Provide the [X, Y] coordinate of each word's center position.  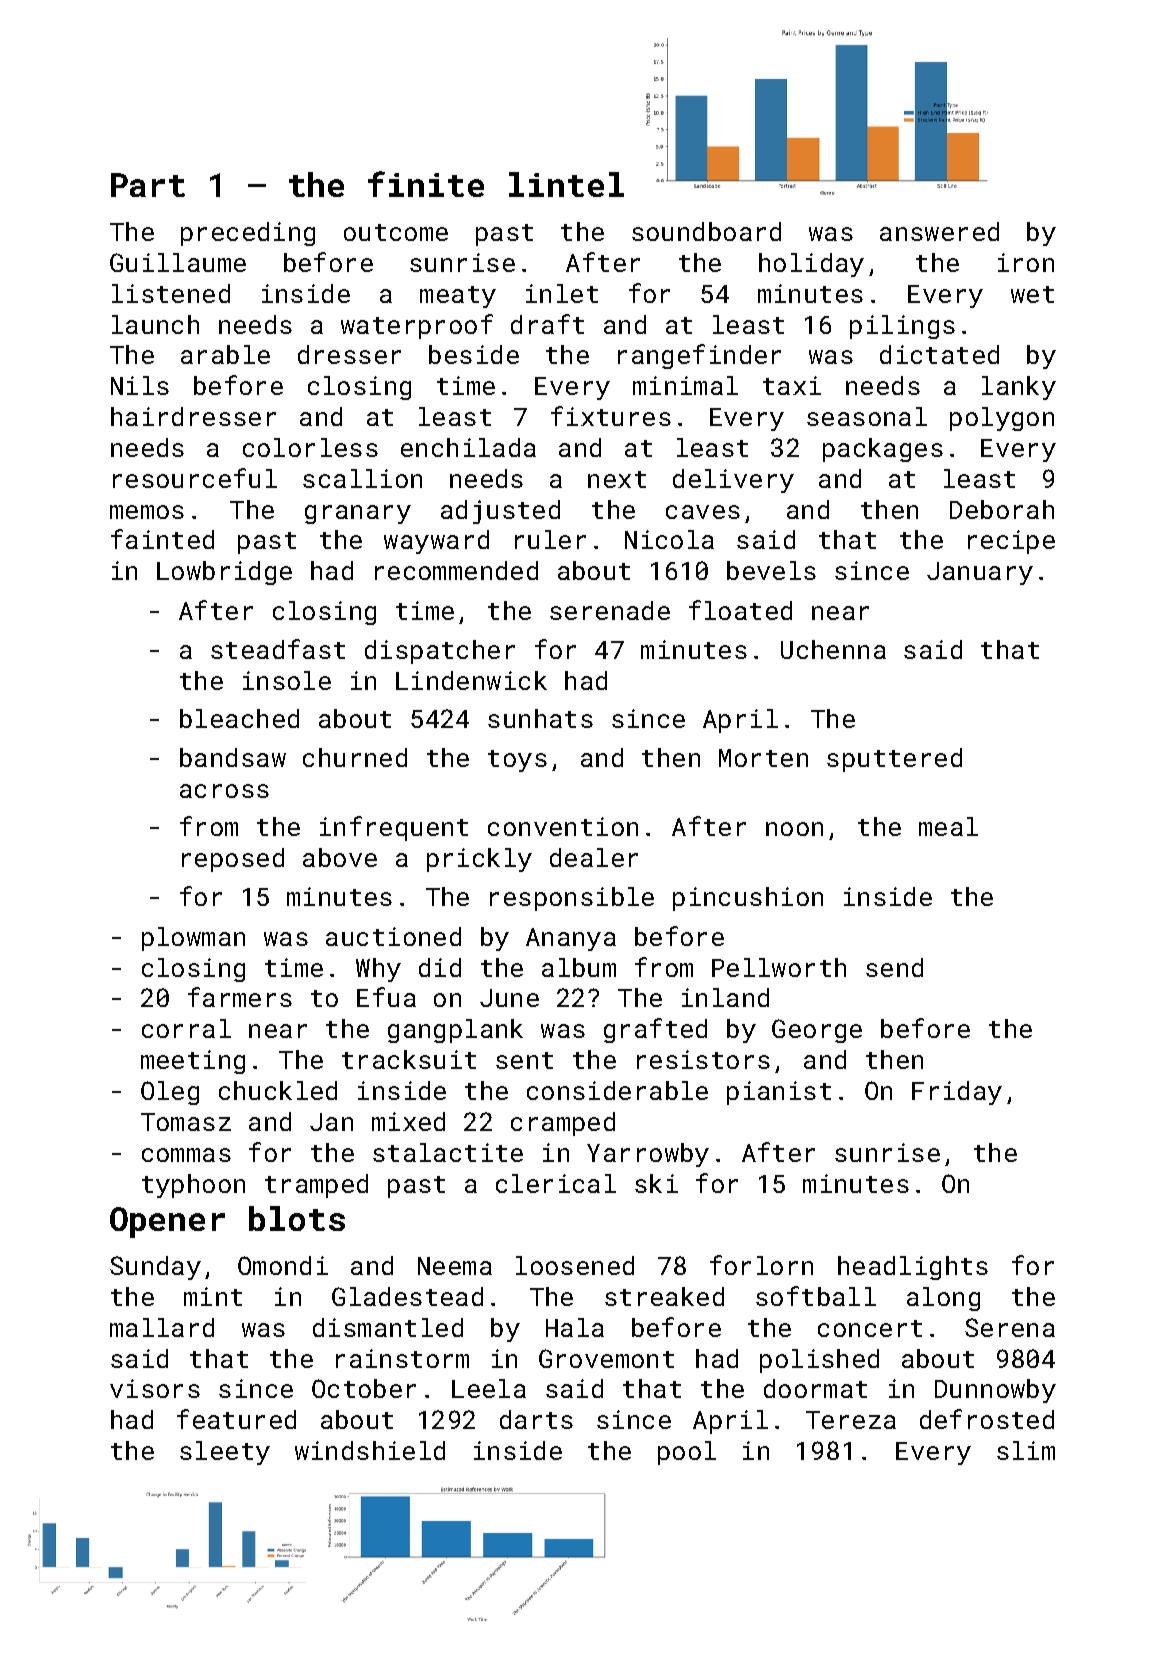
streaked [664, 1296]
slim [1026, 1450]
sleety [225, 1453]
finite [426, 184]
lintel [566, 184]
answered [939, 231]
